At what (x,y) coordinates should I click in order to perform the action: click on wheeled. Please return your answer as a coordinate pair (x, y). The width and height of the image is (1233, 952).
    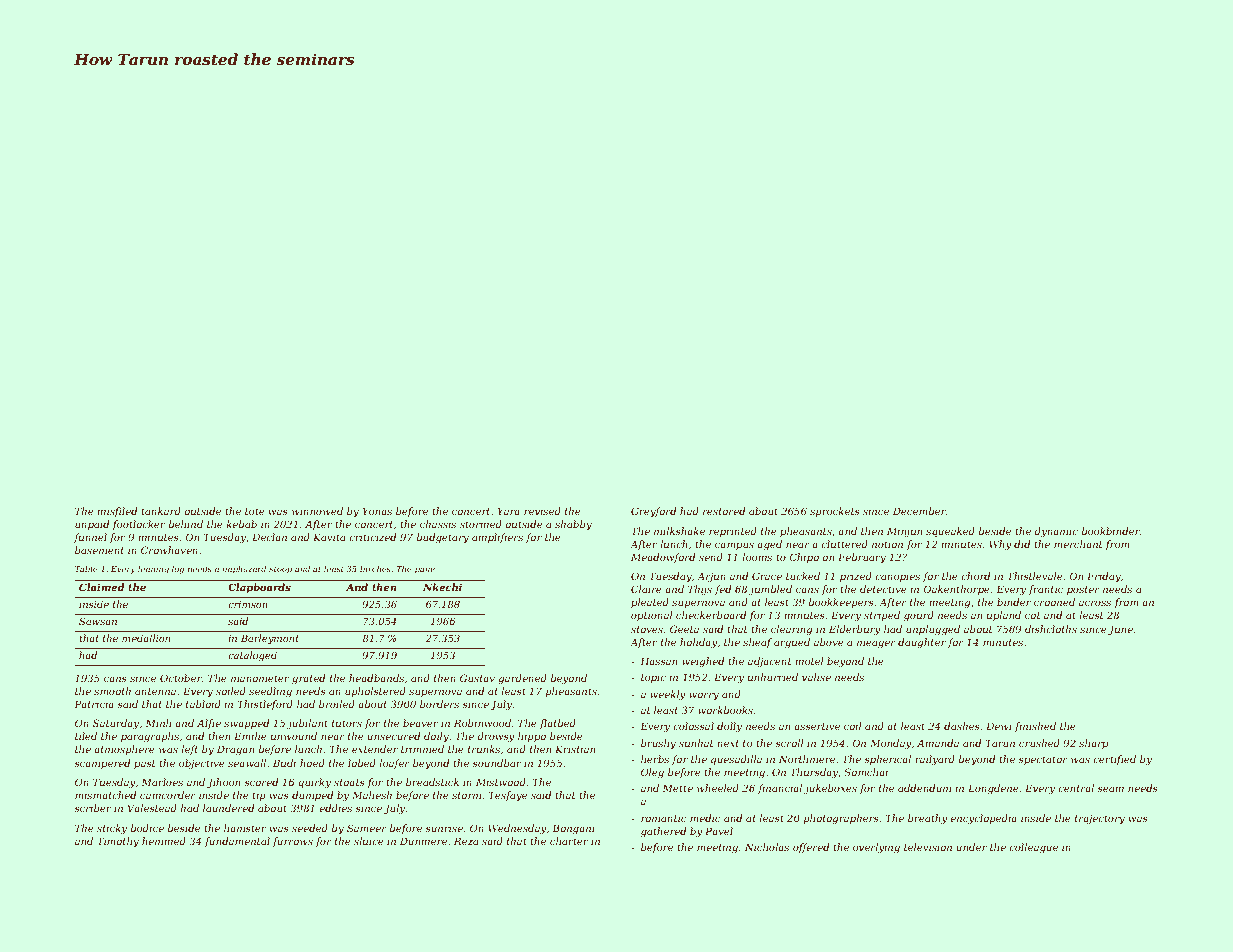
    Looking at the image, I should click on (718, 788).
